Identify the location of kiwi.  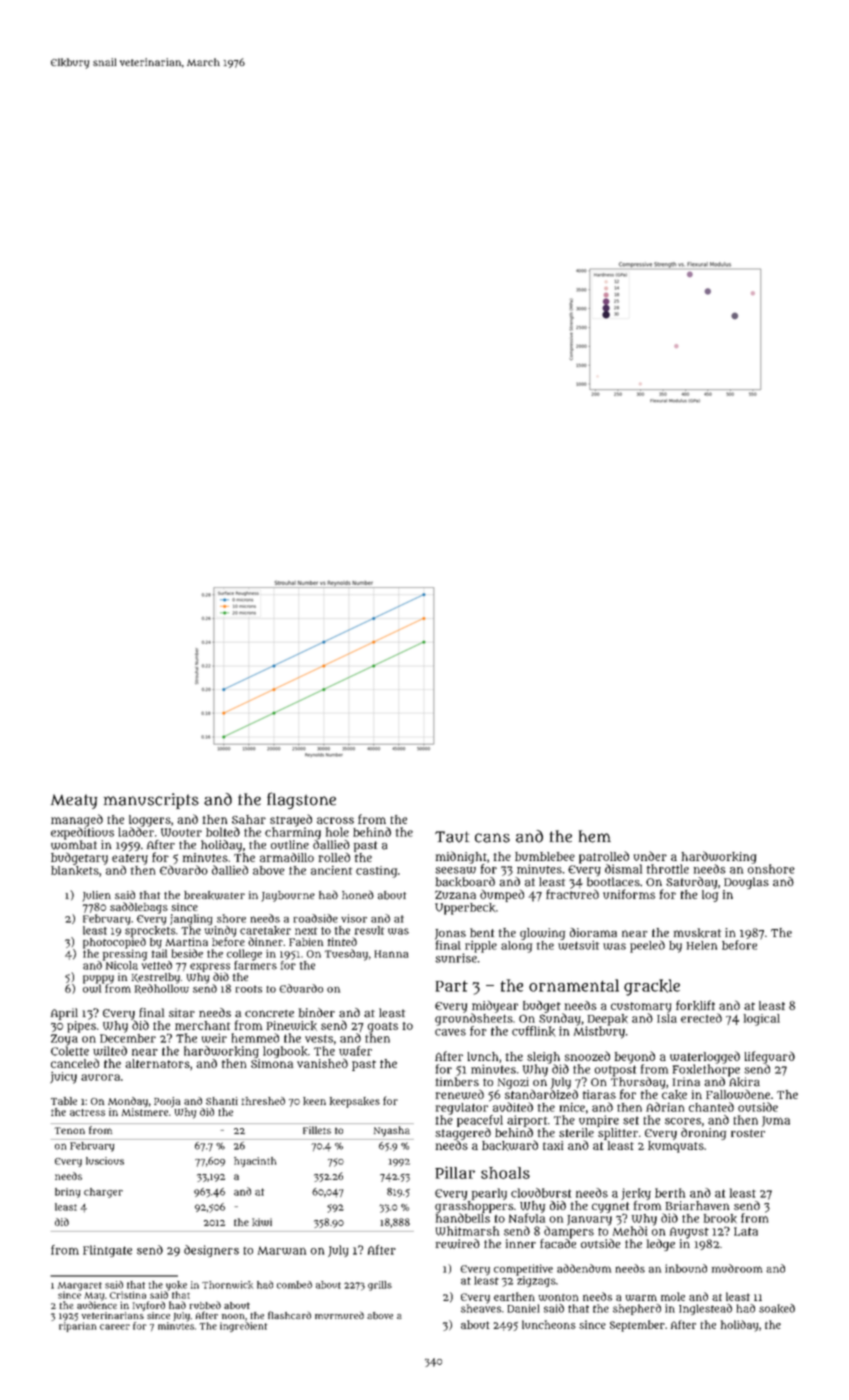
(262, 1222).
